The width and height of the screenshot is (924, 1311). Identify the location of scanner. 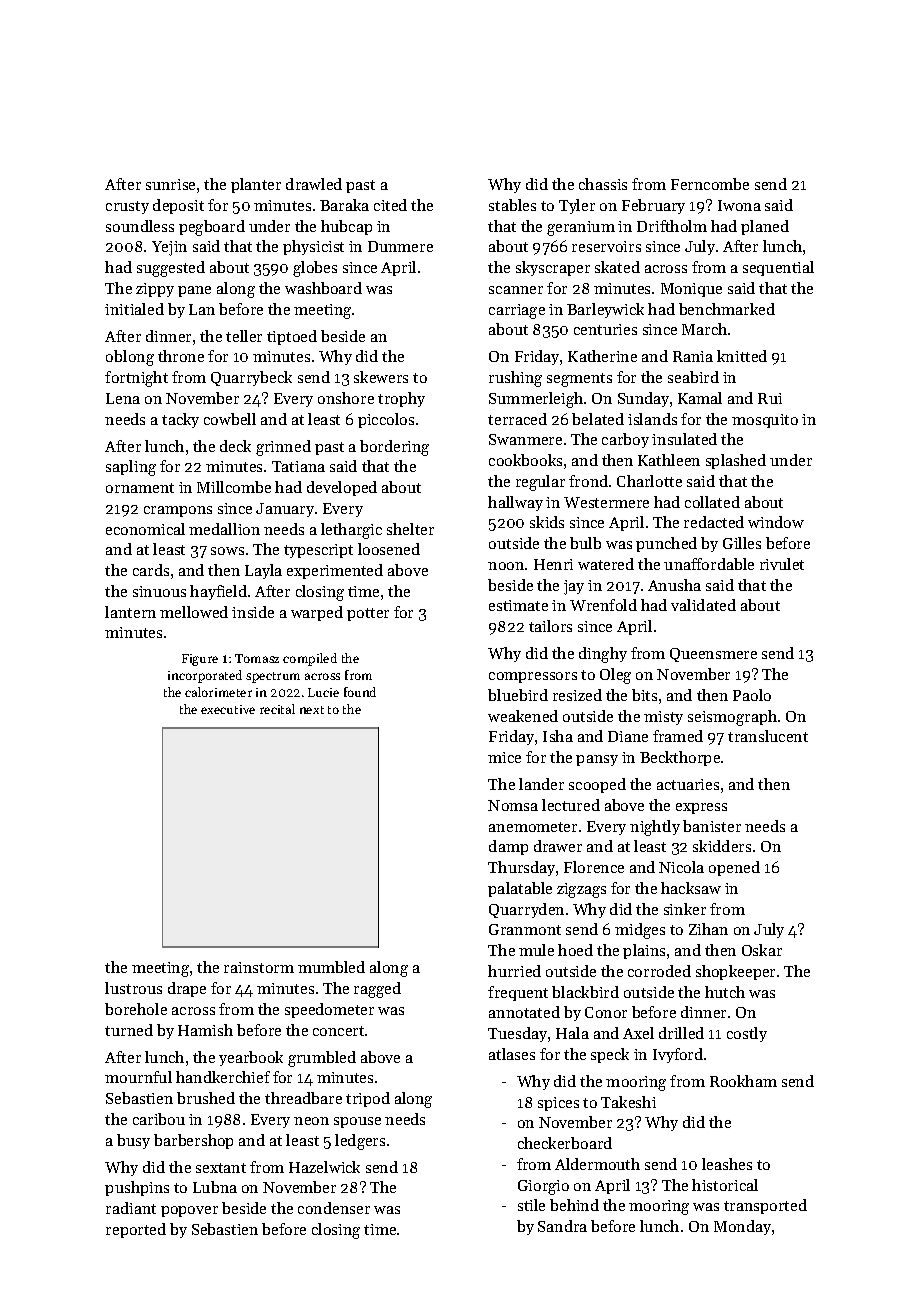
(516, 290).
